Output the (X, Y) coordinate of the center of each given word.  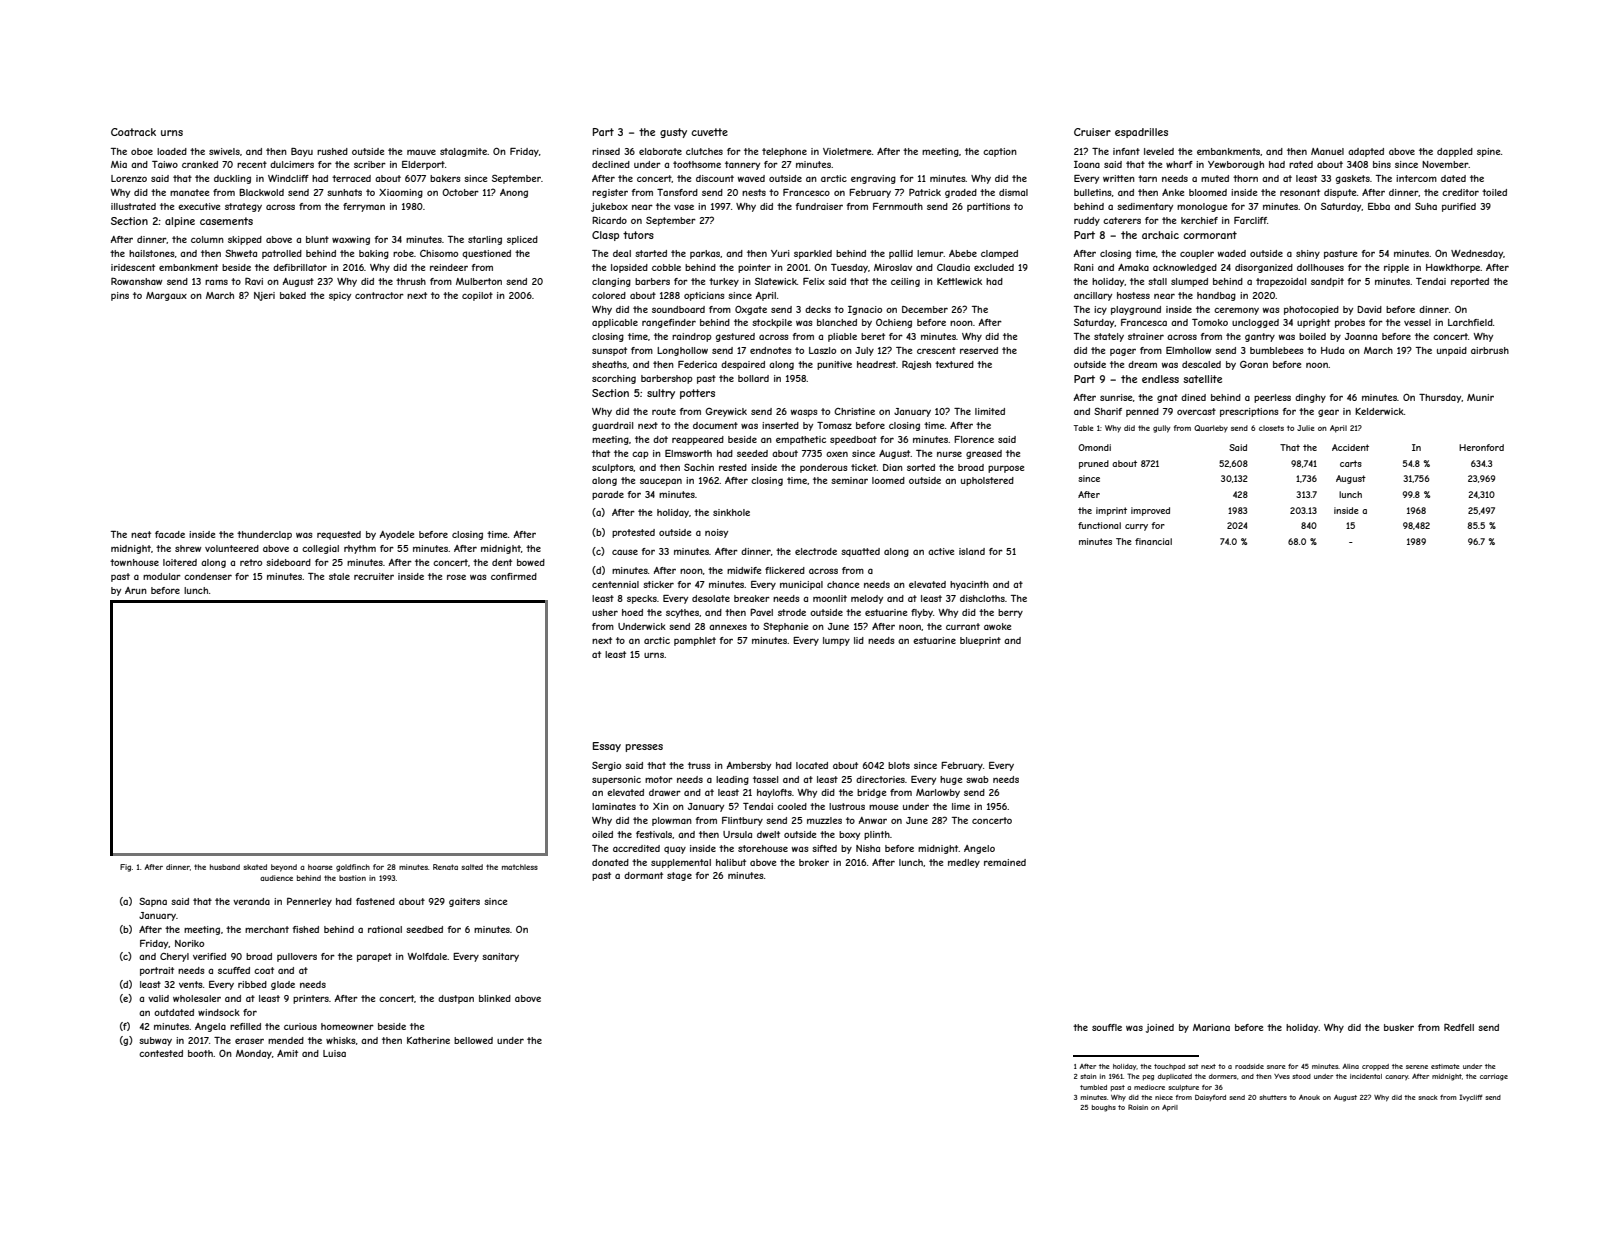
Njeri (264, 296)
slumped (1189, 282)
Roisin (1138, 1107)
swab (977, 779)
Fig (125, 868)
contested (161, 1053)
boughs (1104, 1108)
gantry (1260, 337)
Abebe (963, 253)
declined (611, 164)
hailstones (152, 253)
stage (679, 876)
